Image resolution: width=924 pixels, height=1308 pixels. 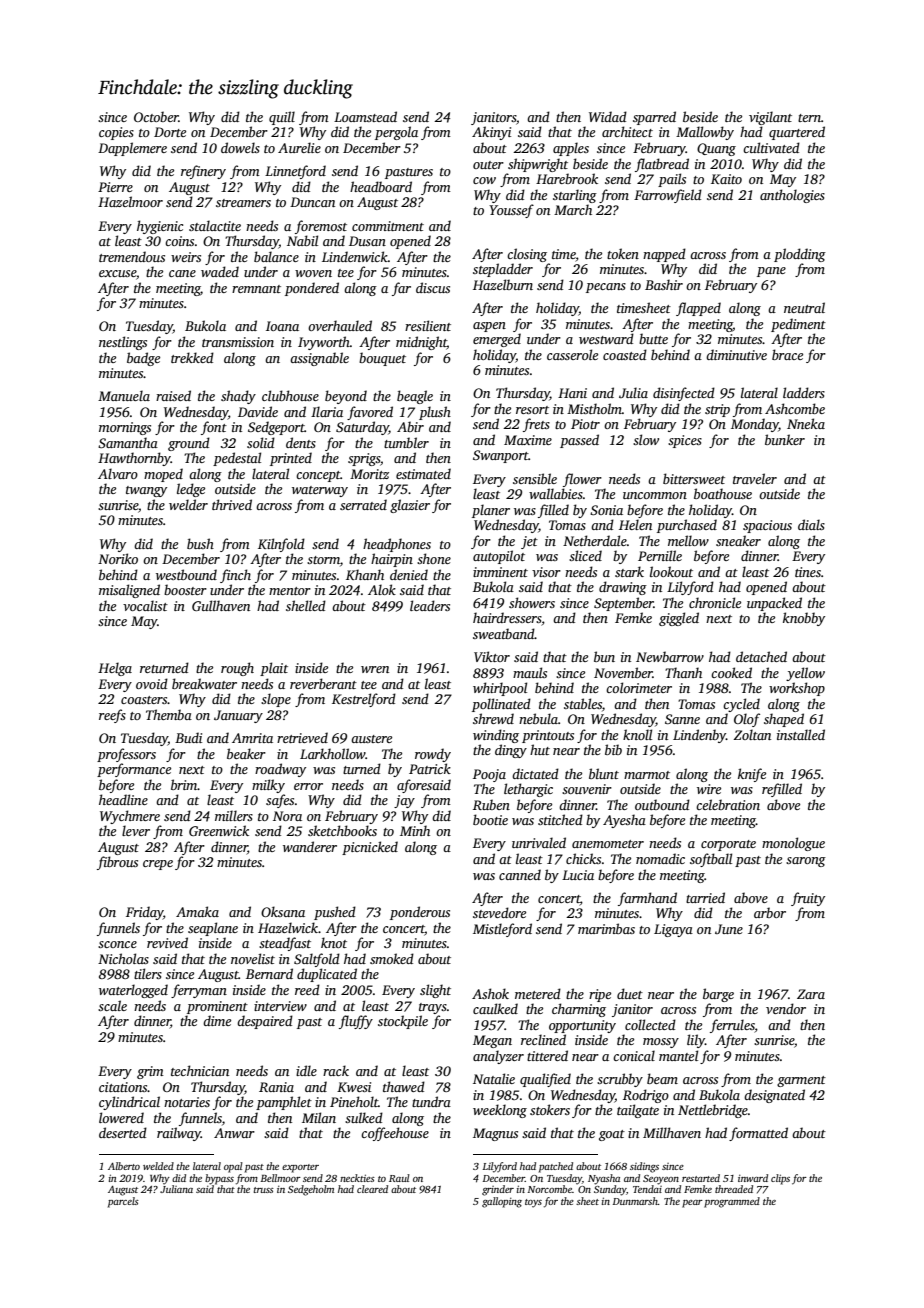 What do you see at coordinates (538, 718) in the image?
I see `nebula` at bounding box center [538, 718].
